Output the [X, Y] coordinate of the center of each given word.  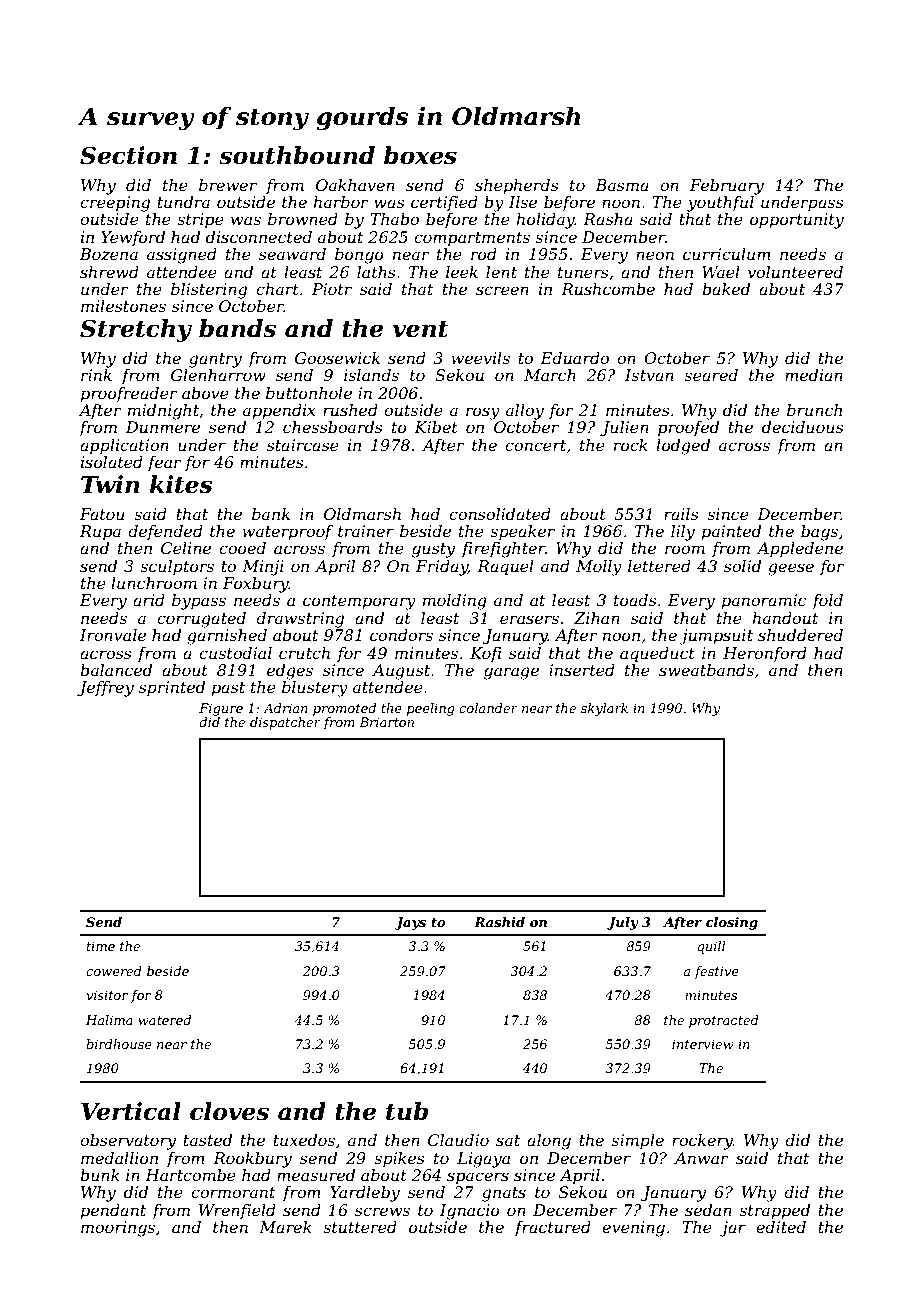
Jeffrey [105, 689]
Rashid [499, 922]
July [622, 923]
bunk [100, 1175]
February [727, 187]
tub [407, 1111]
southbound [297, 155]
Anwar [701, 1158]
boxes [420, 155]
